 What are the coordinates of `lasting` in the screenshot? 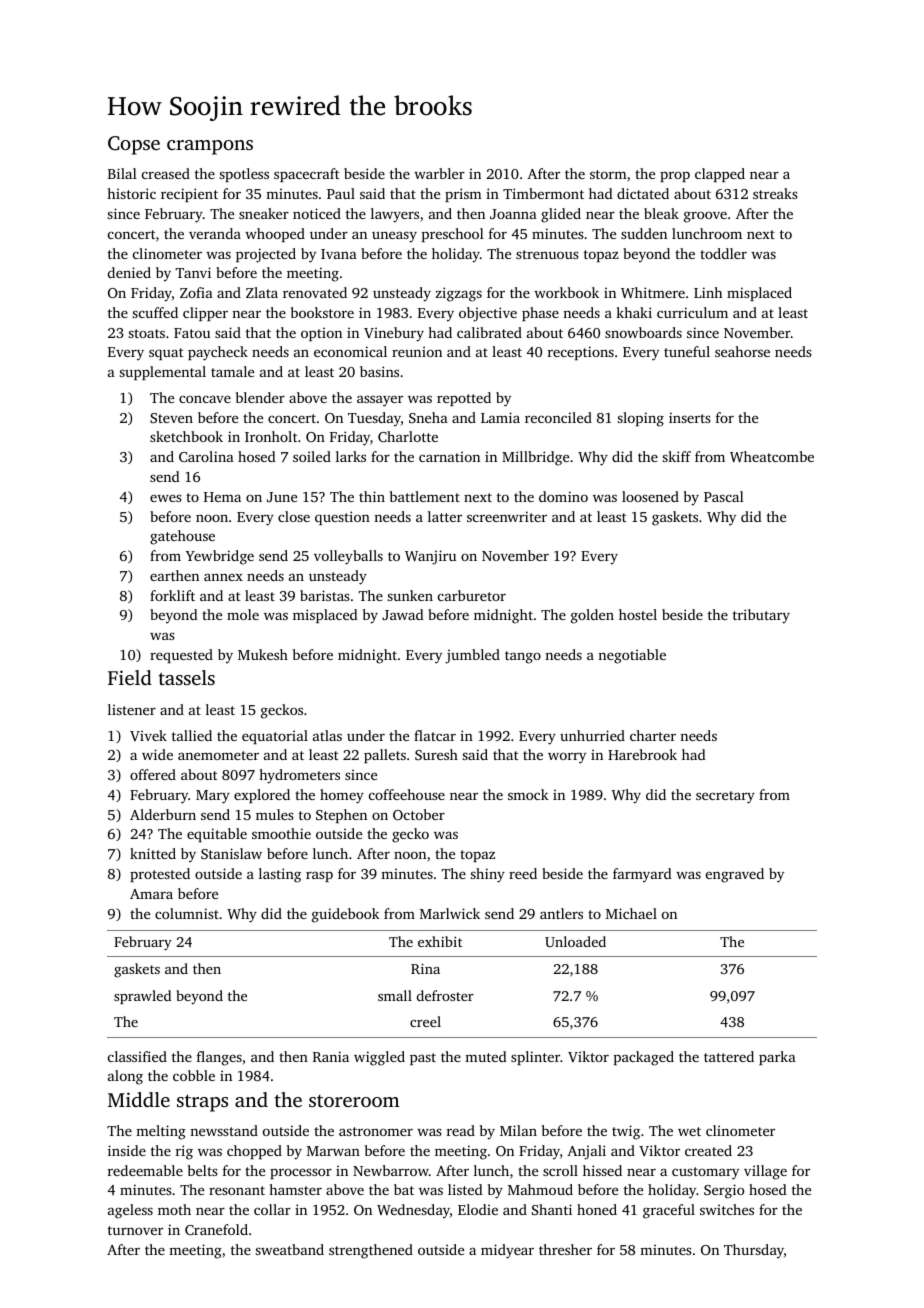 It's located at (280, 875).
